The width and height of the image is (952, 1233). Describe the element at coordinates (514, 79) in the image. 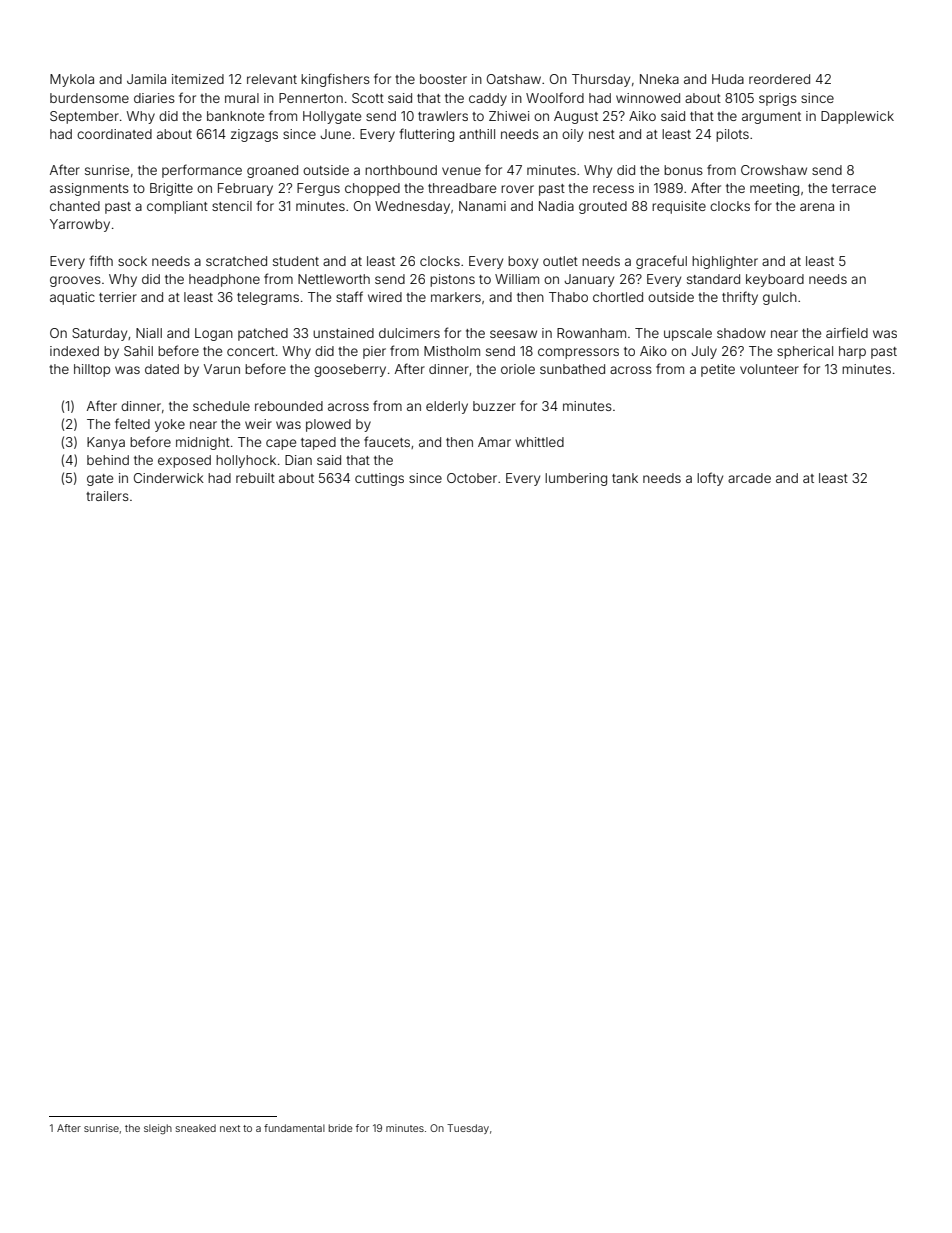

I see `Oatshaw` at that location.
